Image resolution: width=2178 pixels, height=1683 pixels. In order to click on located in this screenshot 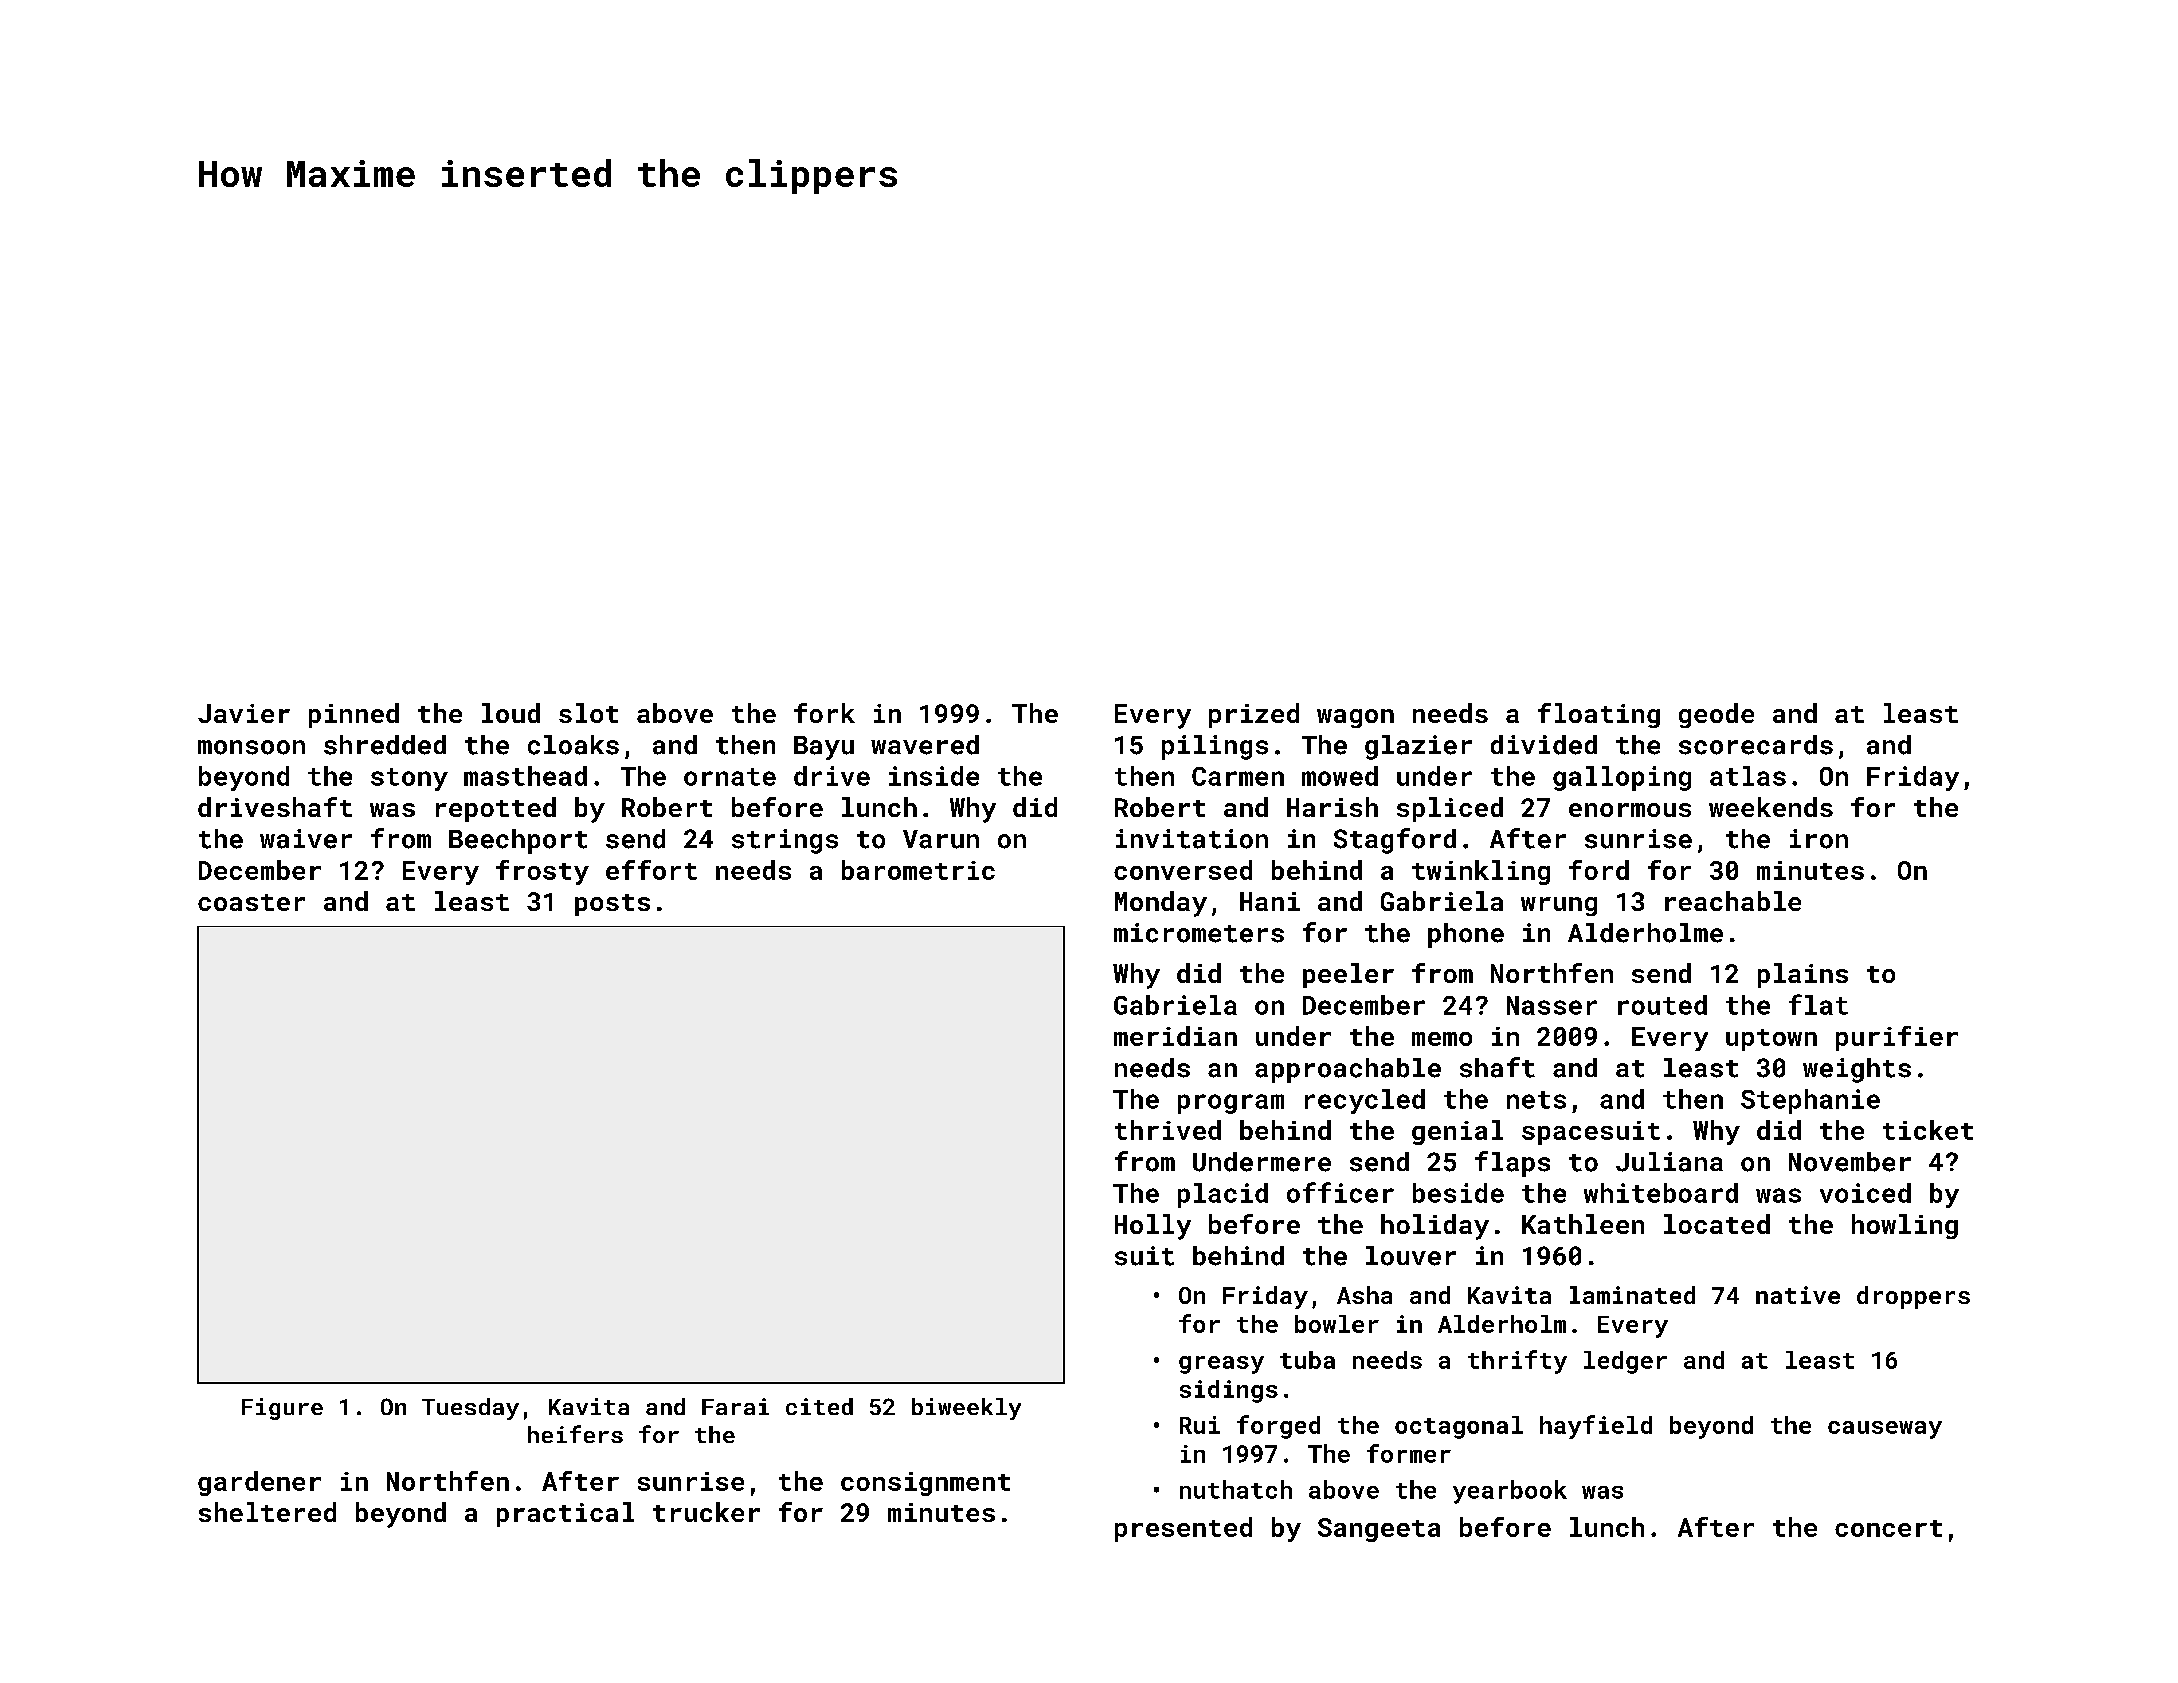, I will do `click(1717, 1224)`.
